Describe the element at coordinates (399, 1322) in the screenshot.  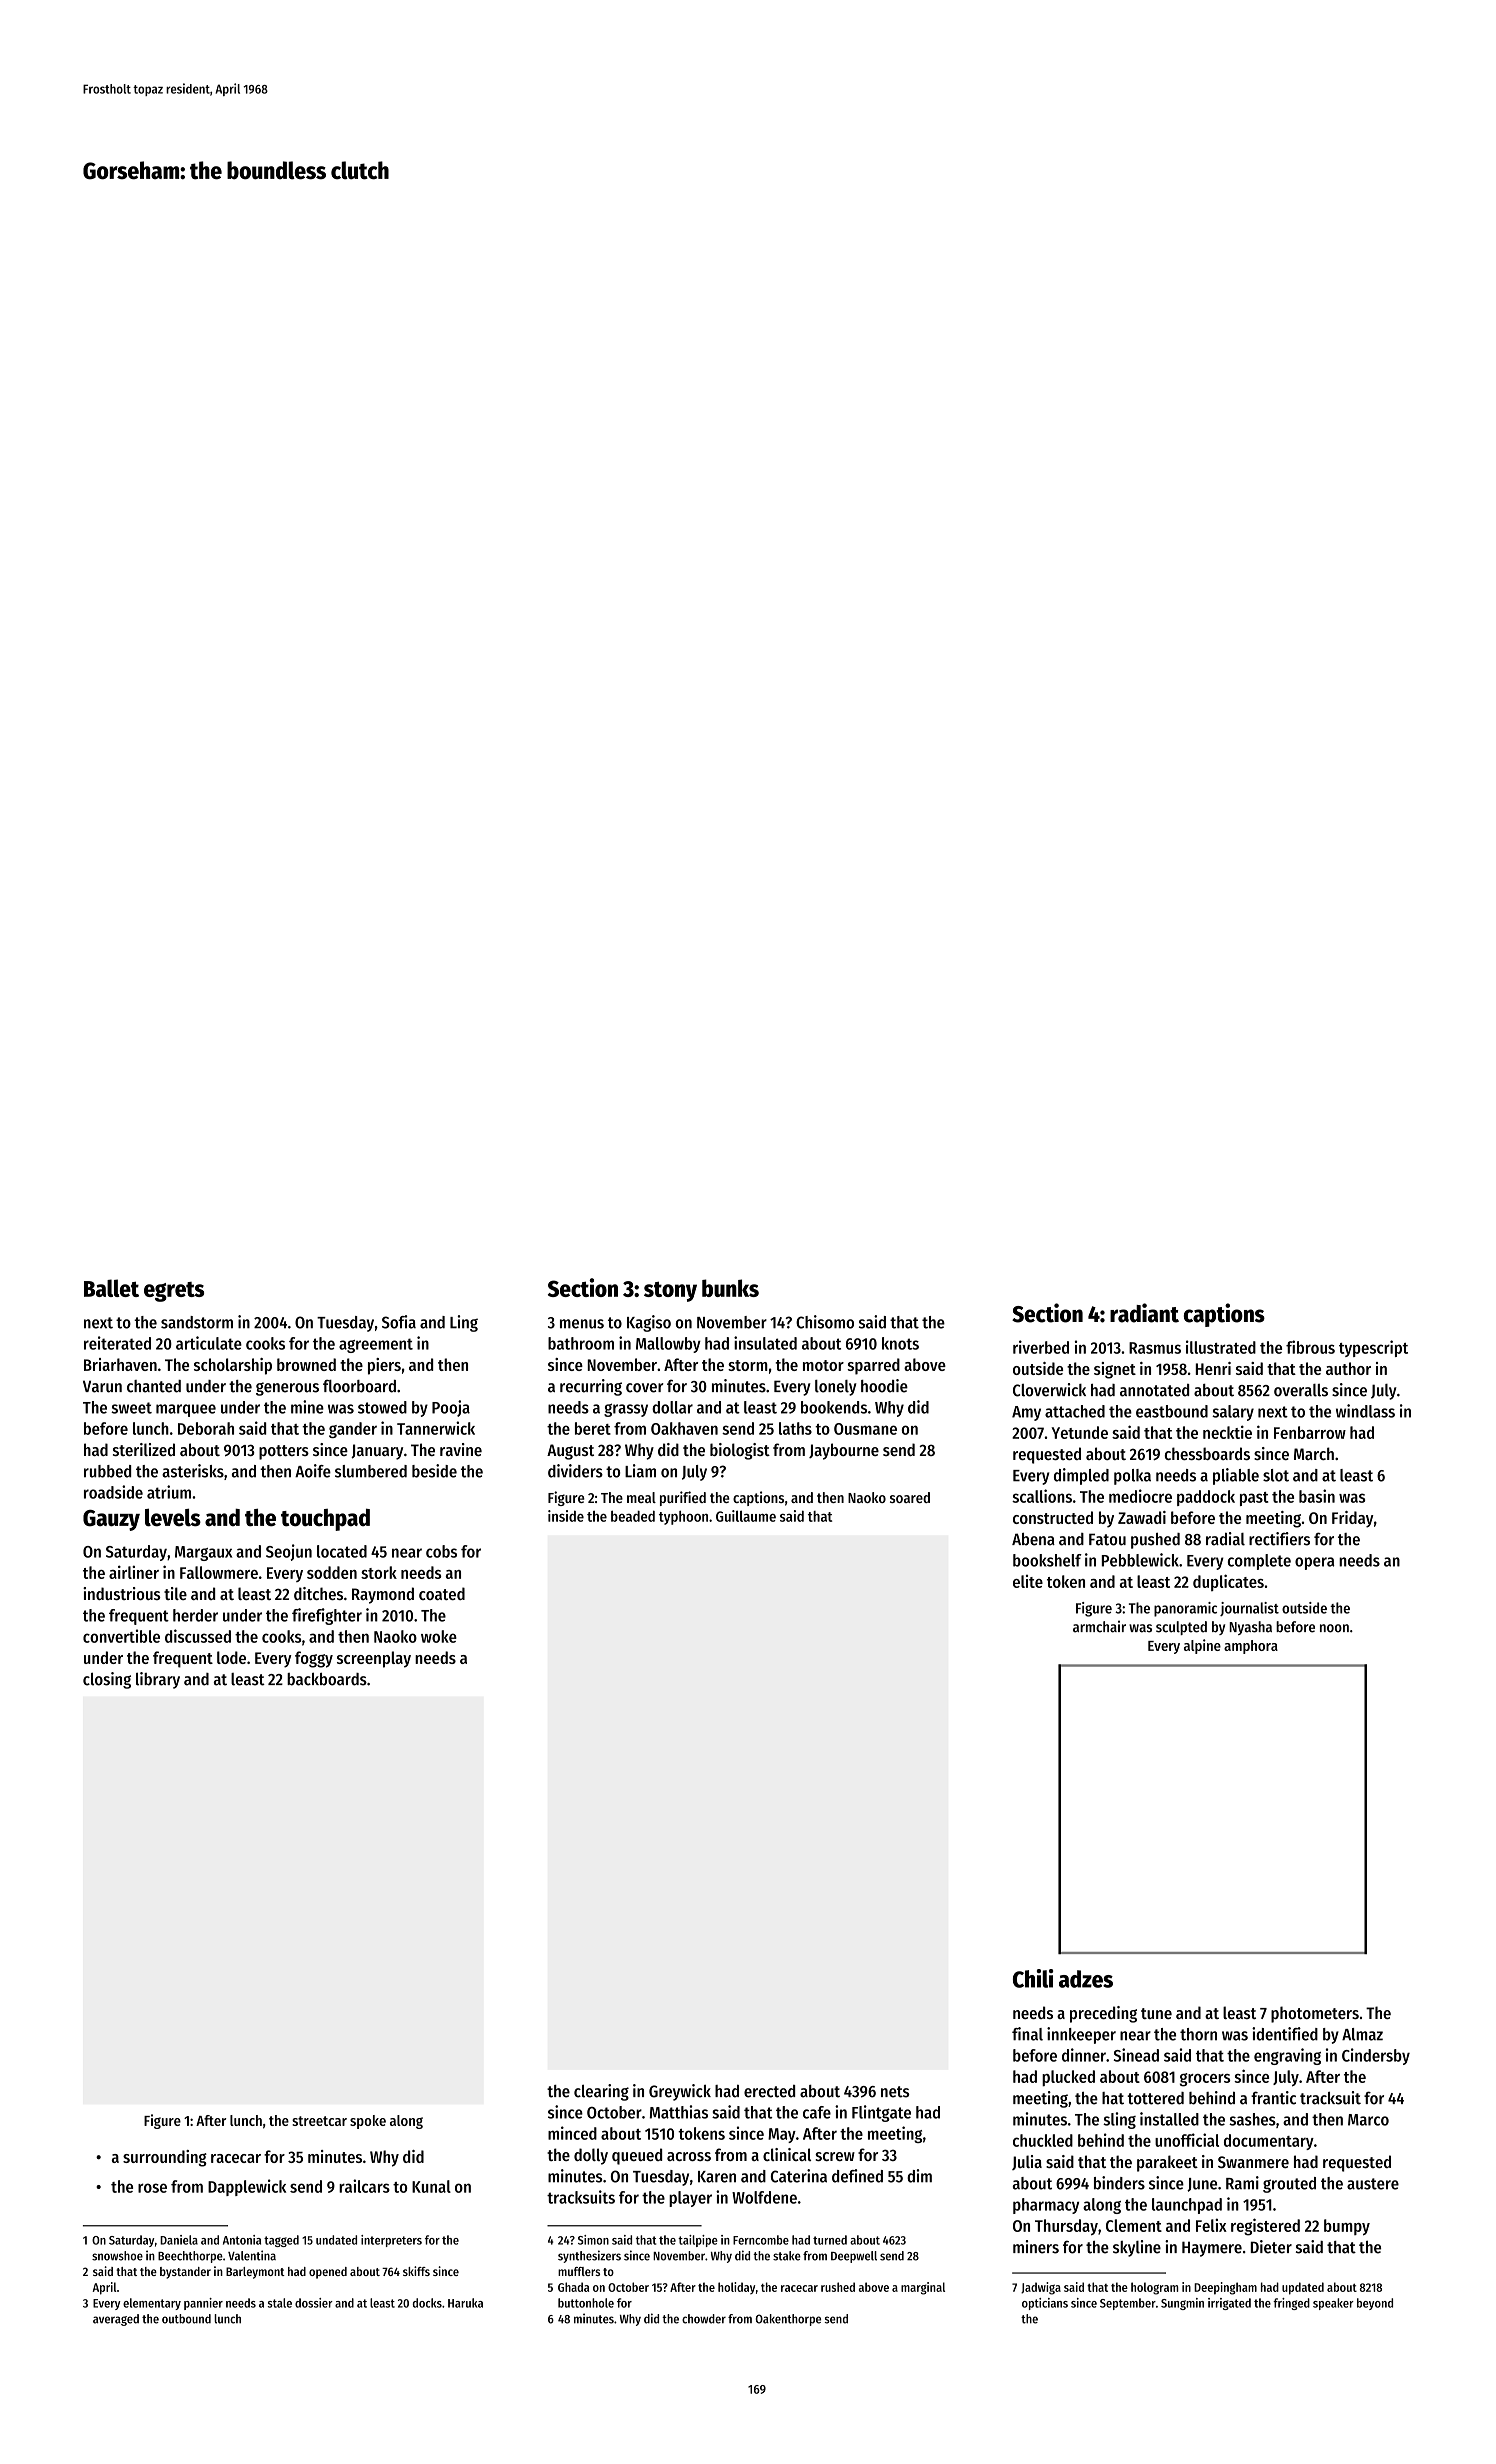
I see `Sofia` at that location.
